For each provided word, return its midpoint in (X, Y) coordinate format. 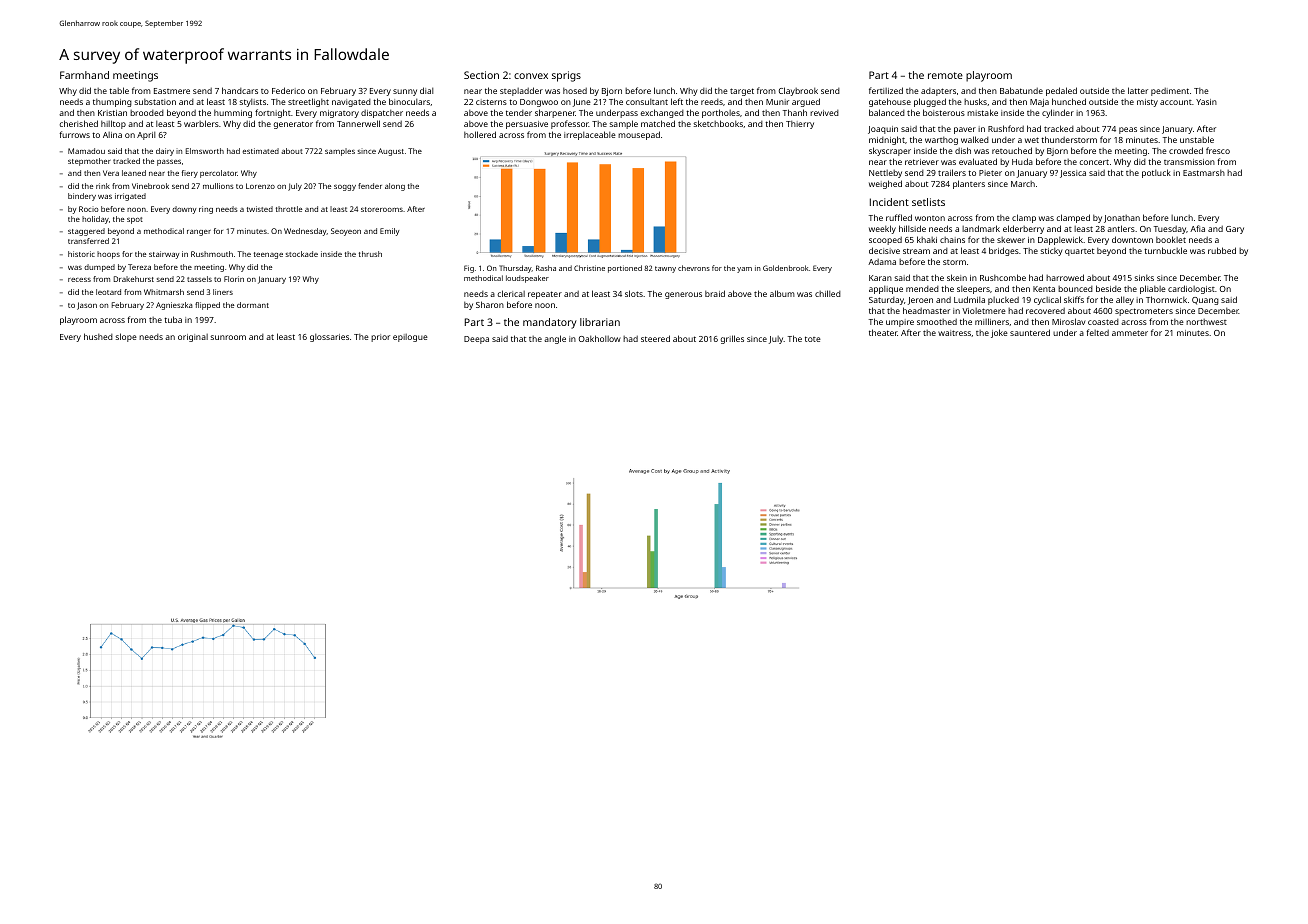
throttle (289, 209)
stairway (164, 255)
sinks (1144, 278)
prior (380, 338)
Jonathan (1122, 219)
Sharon (490, 304)
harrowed (1065, 277)
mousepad (639, 135)
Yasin (1206, 102)
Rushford (1006, 128)
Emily (389, 232)
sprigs (566, 76)
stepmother (89, 162)
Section (481, 75)
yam (744, 270)
